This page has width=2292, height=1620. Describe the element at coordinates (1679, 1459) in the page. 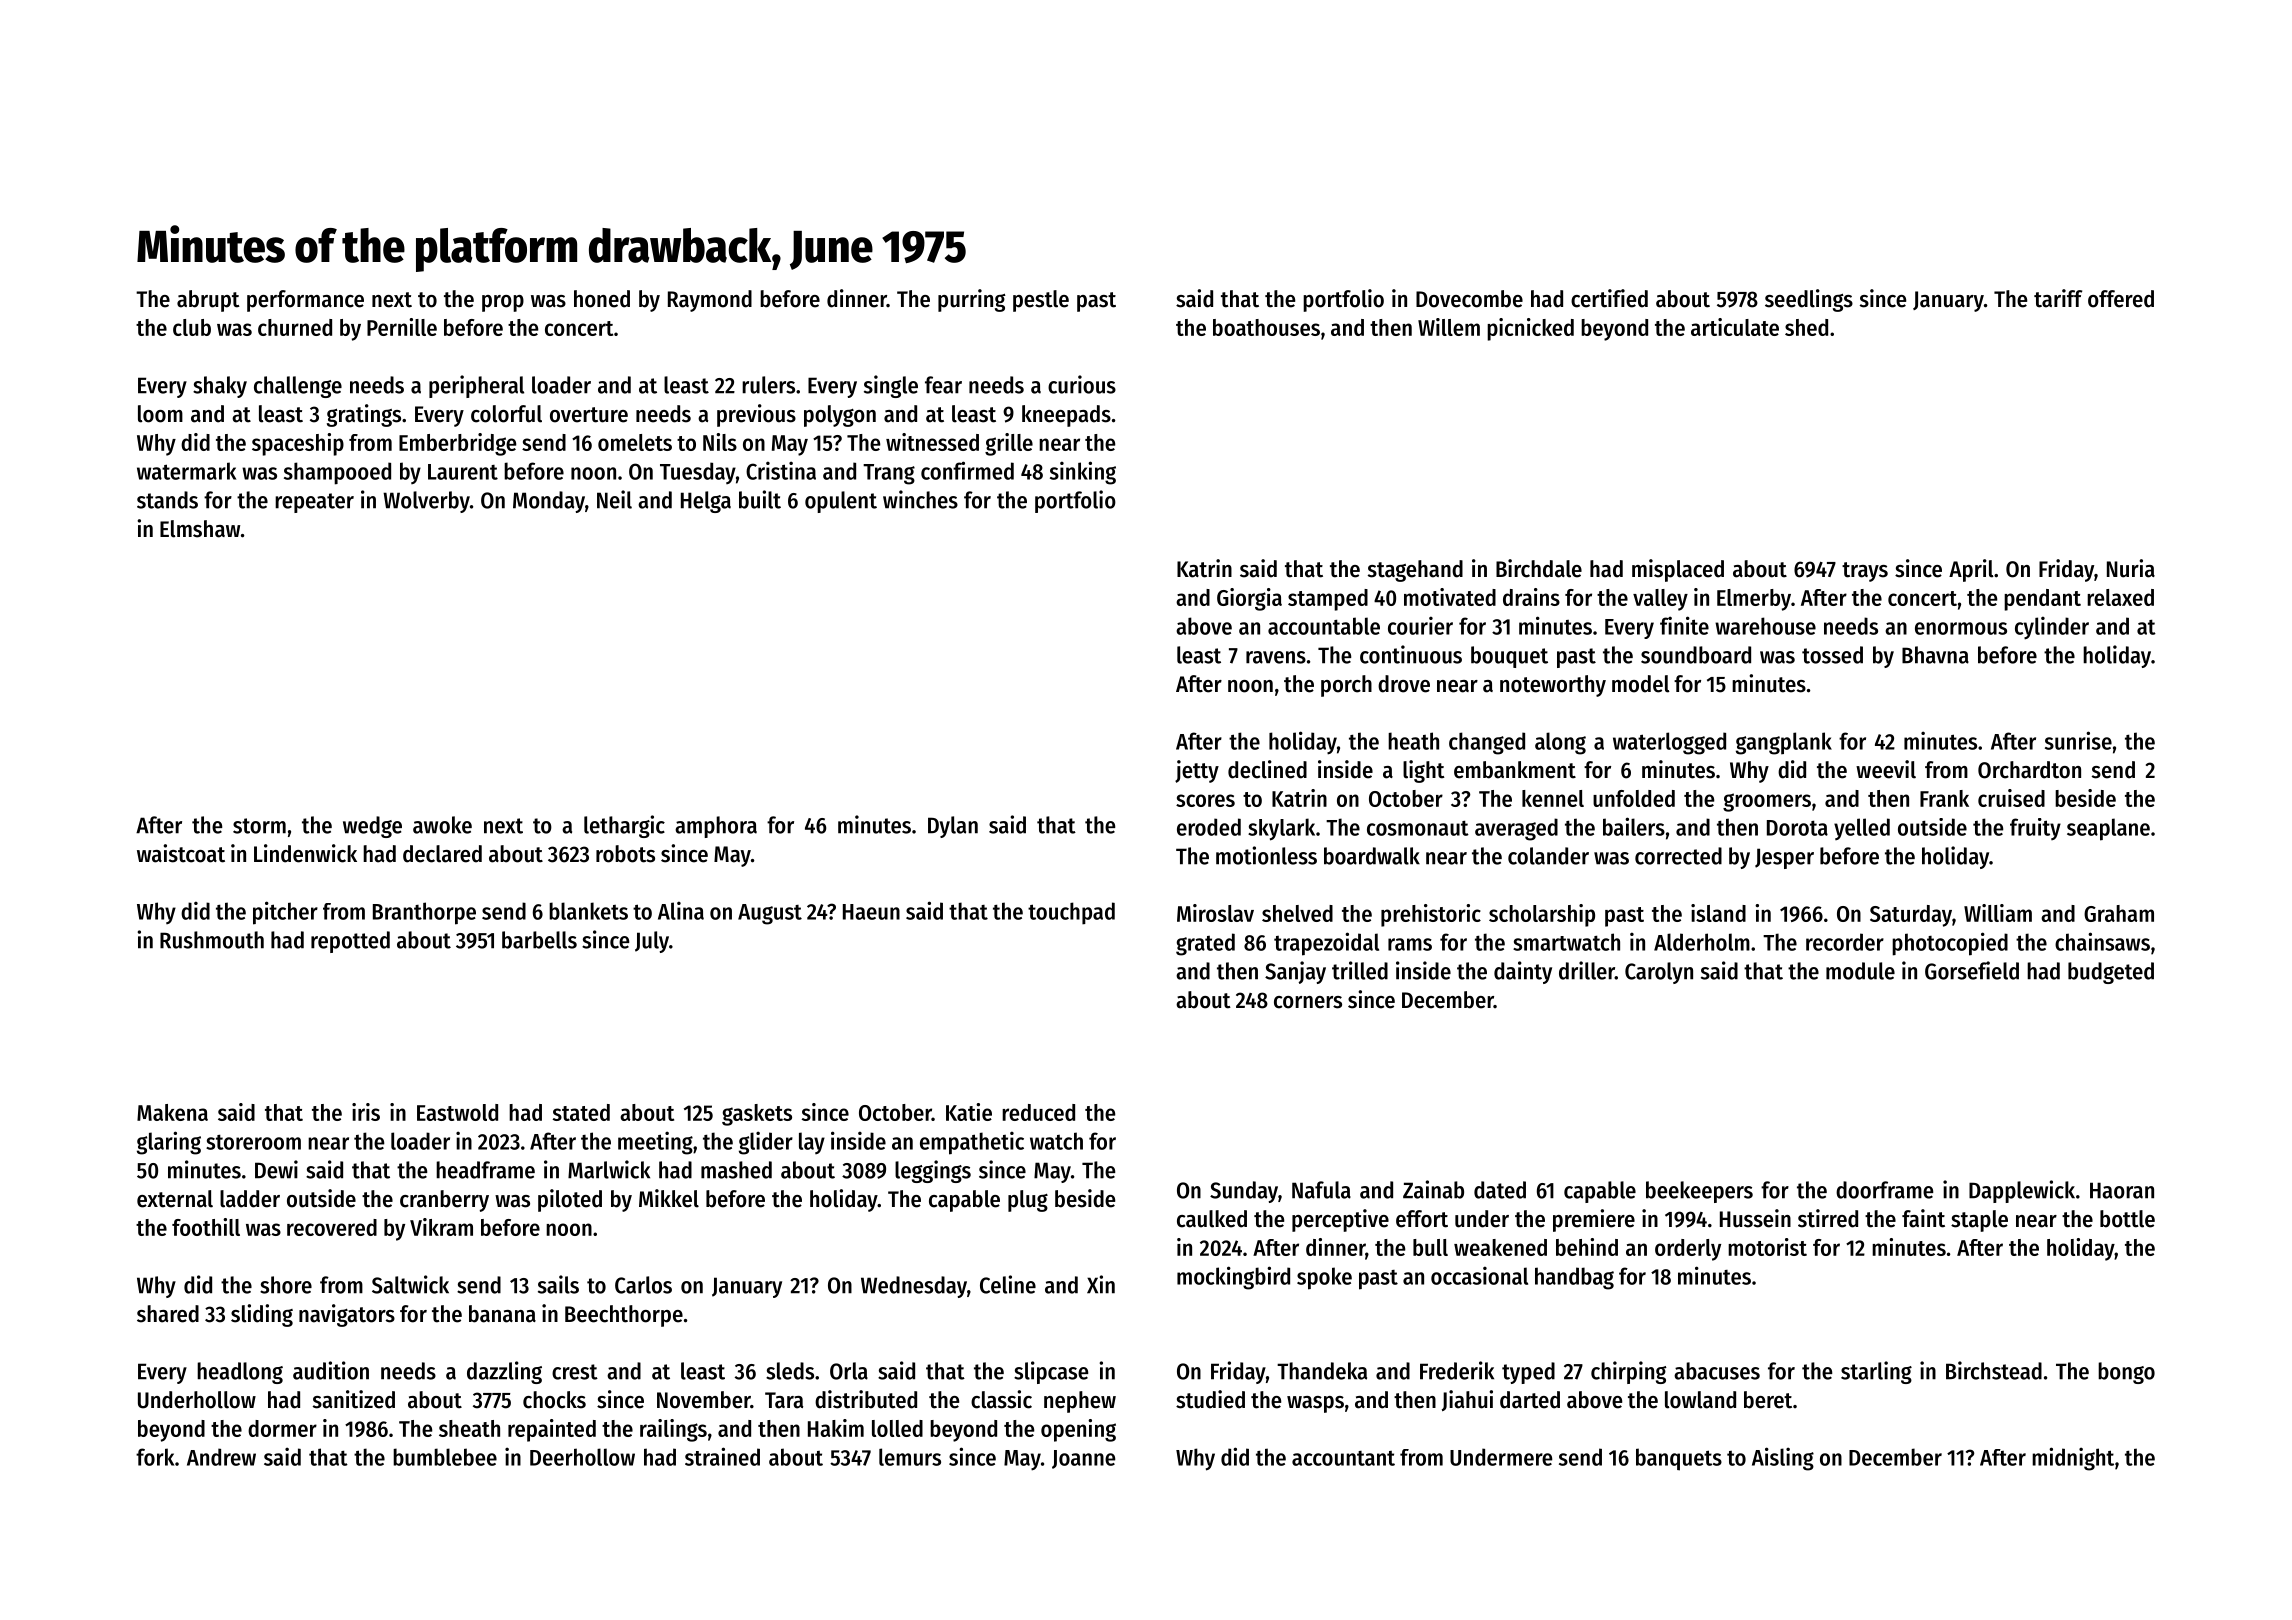

I see `banquets` at that location.
